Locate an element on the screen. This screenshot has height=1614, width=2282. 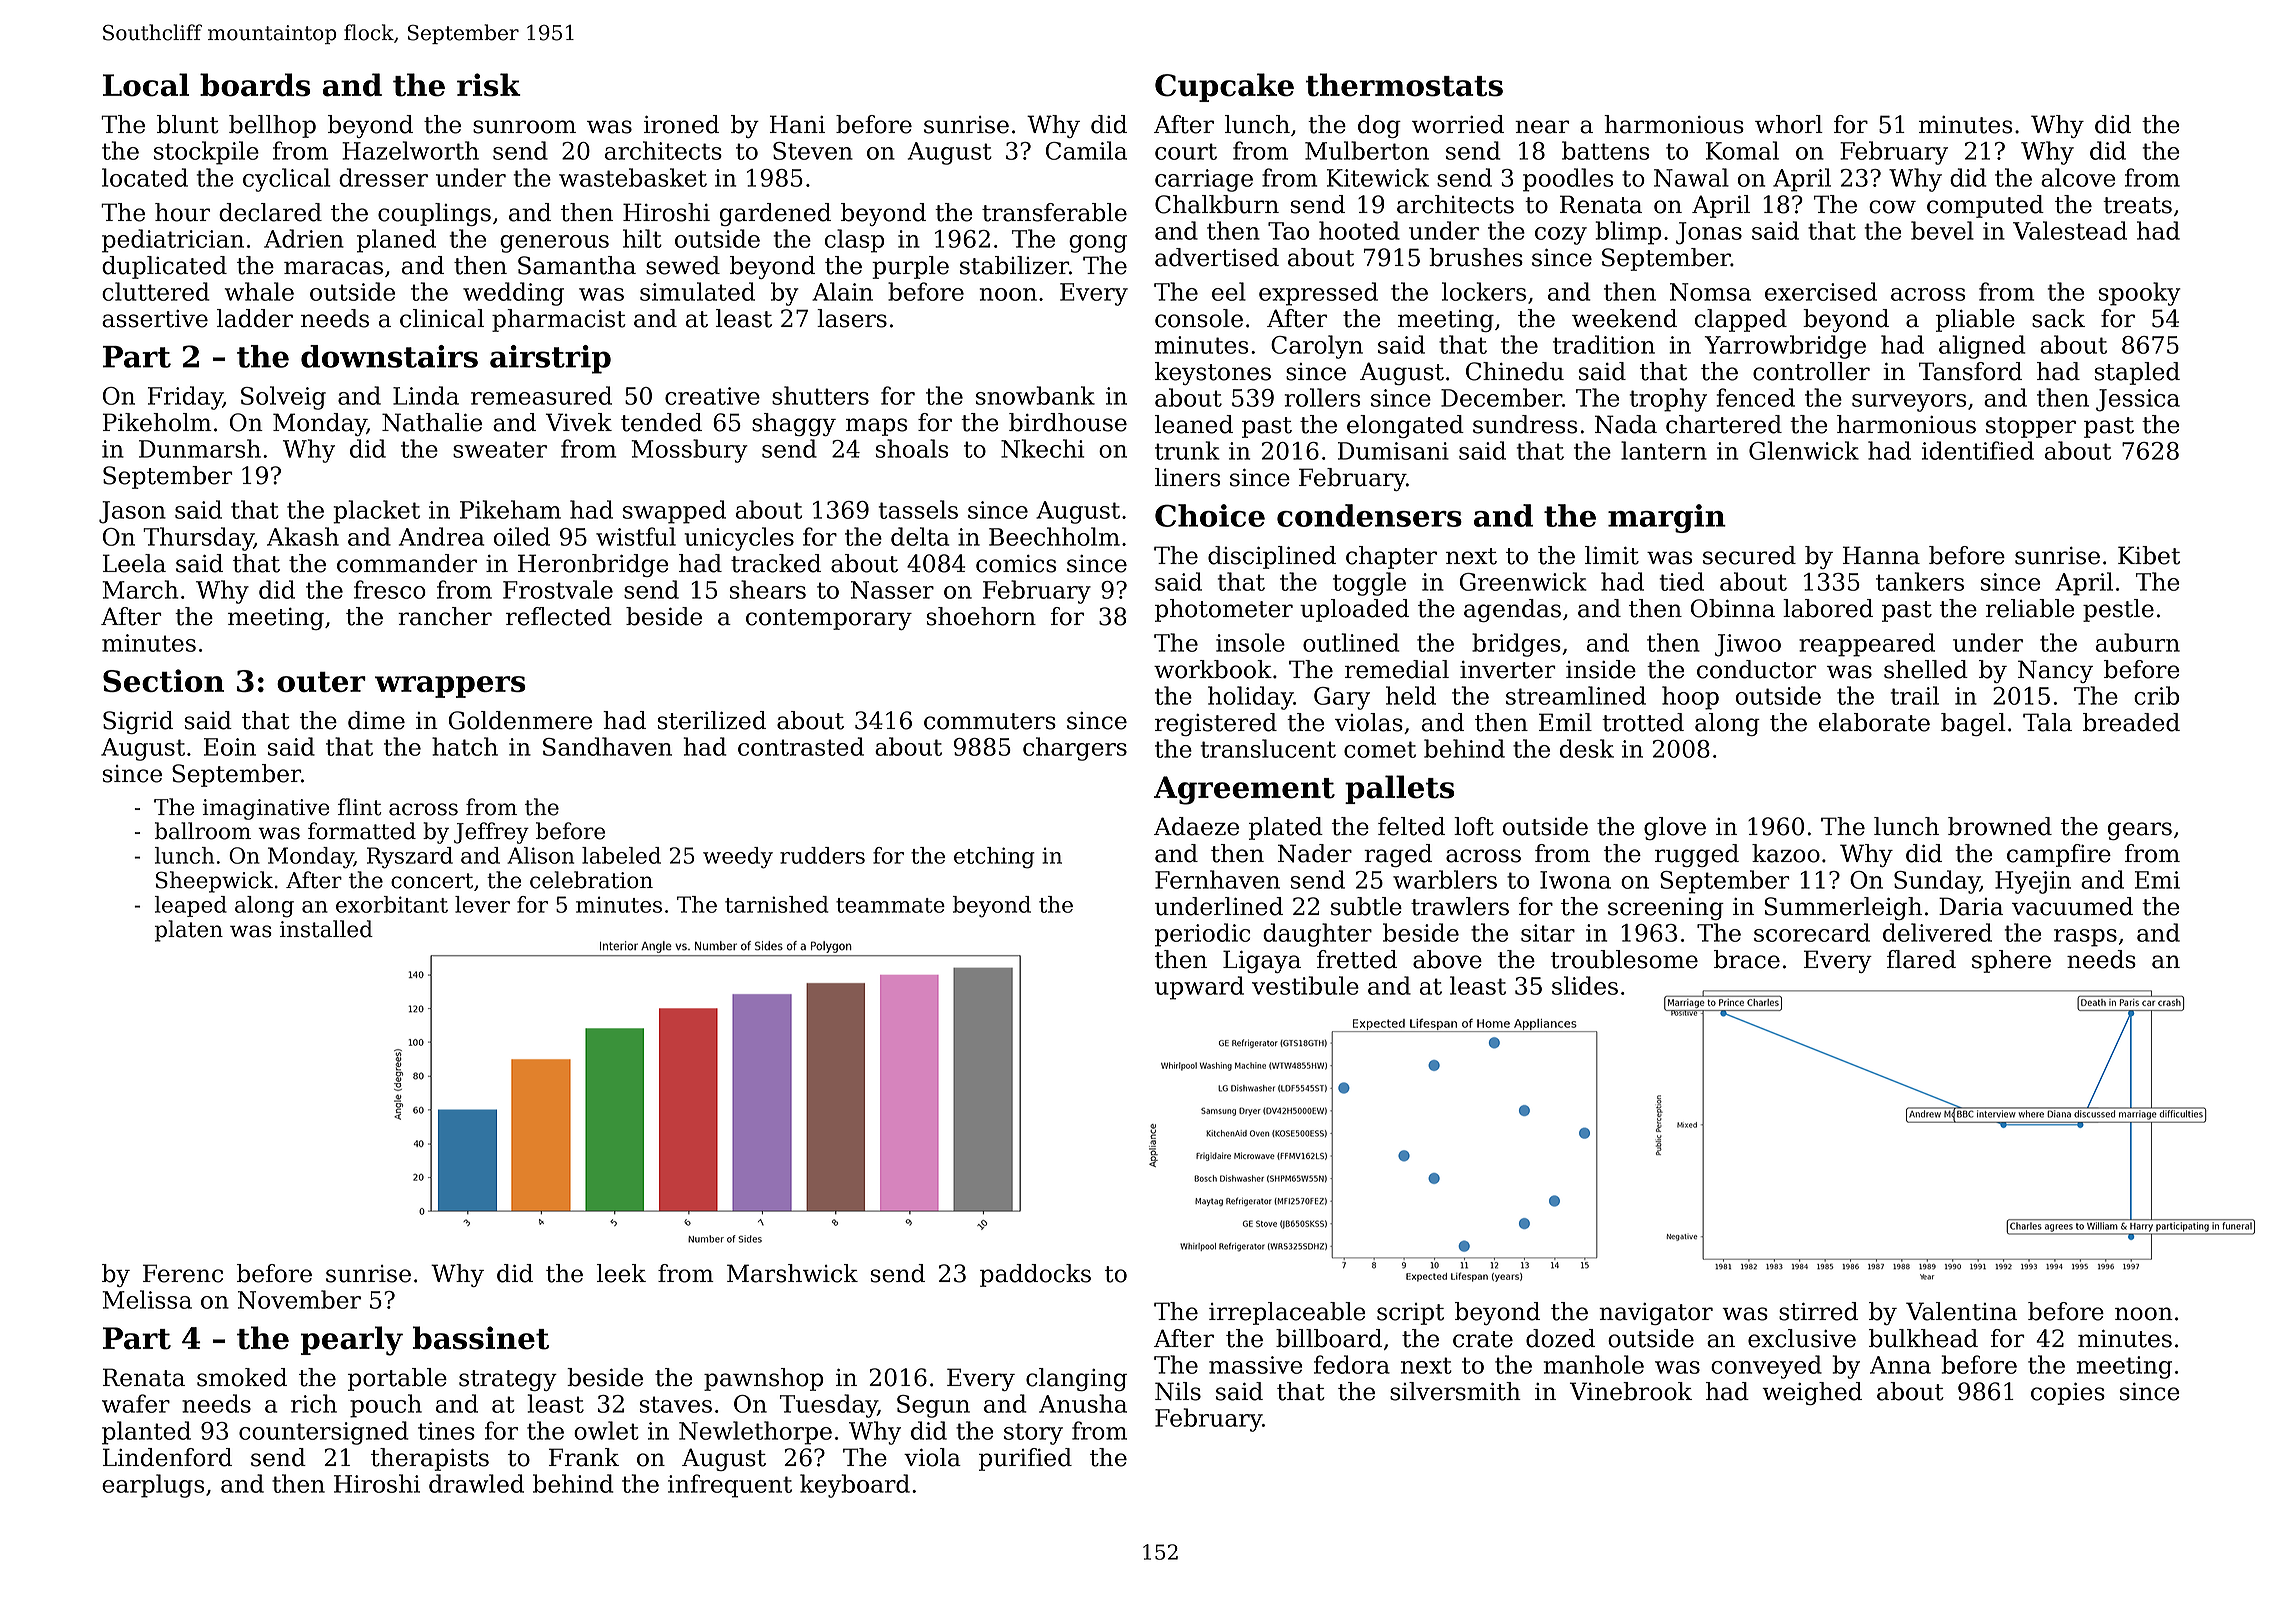
daughter is located at coordinates (1317, 935).
